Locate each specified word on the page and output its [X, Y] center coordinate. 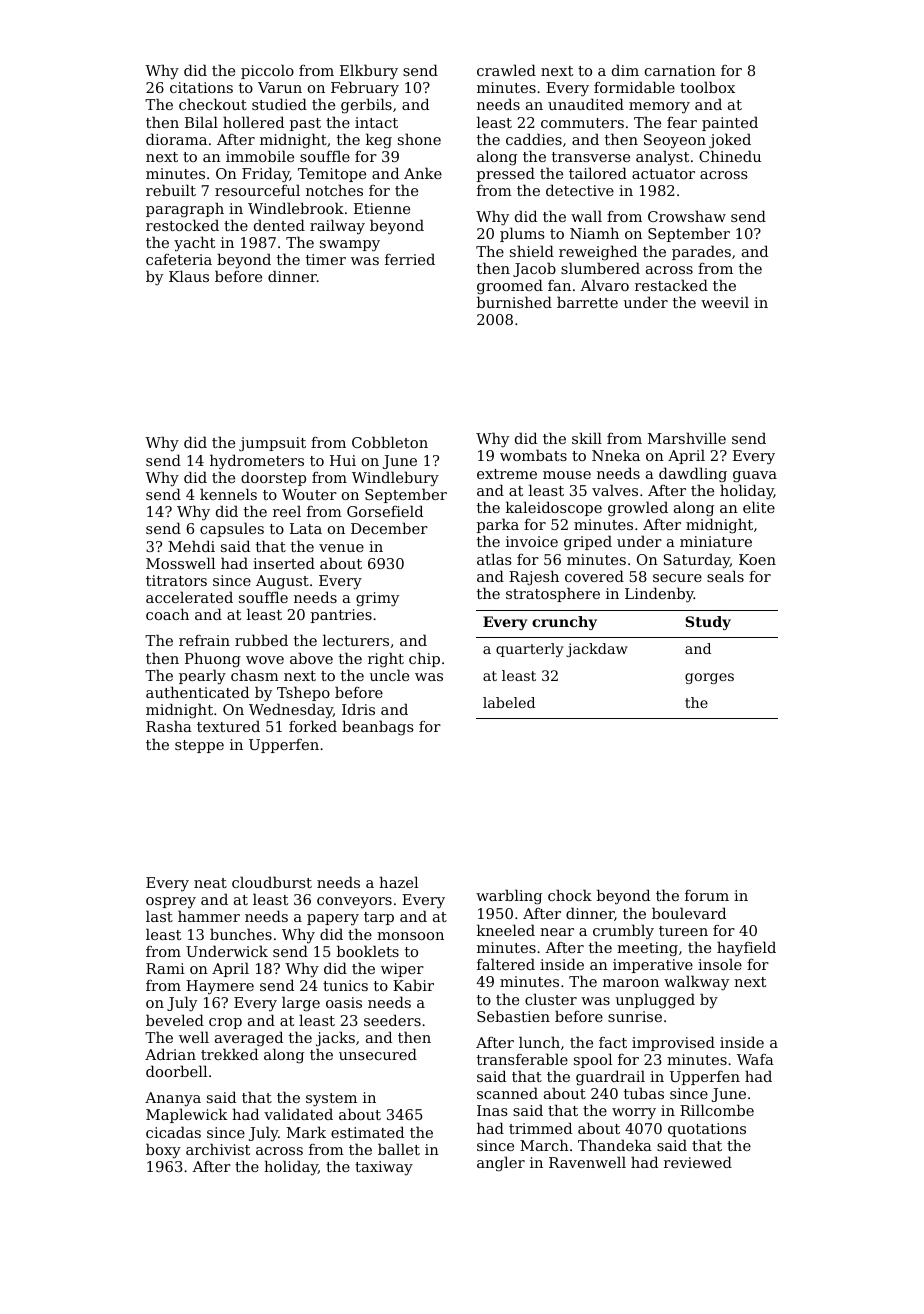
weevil [725, 302]
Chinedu [730, 156]
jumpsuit [272, 444]
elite [759, 507]
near [557, 932]
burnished [514, 302]
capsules [232, 529]
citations [201, 87]
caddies [534, 139]
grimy [377, 599]
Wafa [755, 1059]
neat [210, 883]
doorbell [176, 1071]
